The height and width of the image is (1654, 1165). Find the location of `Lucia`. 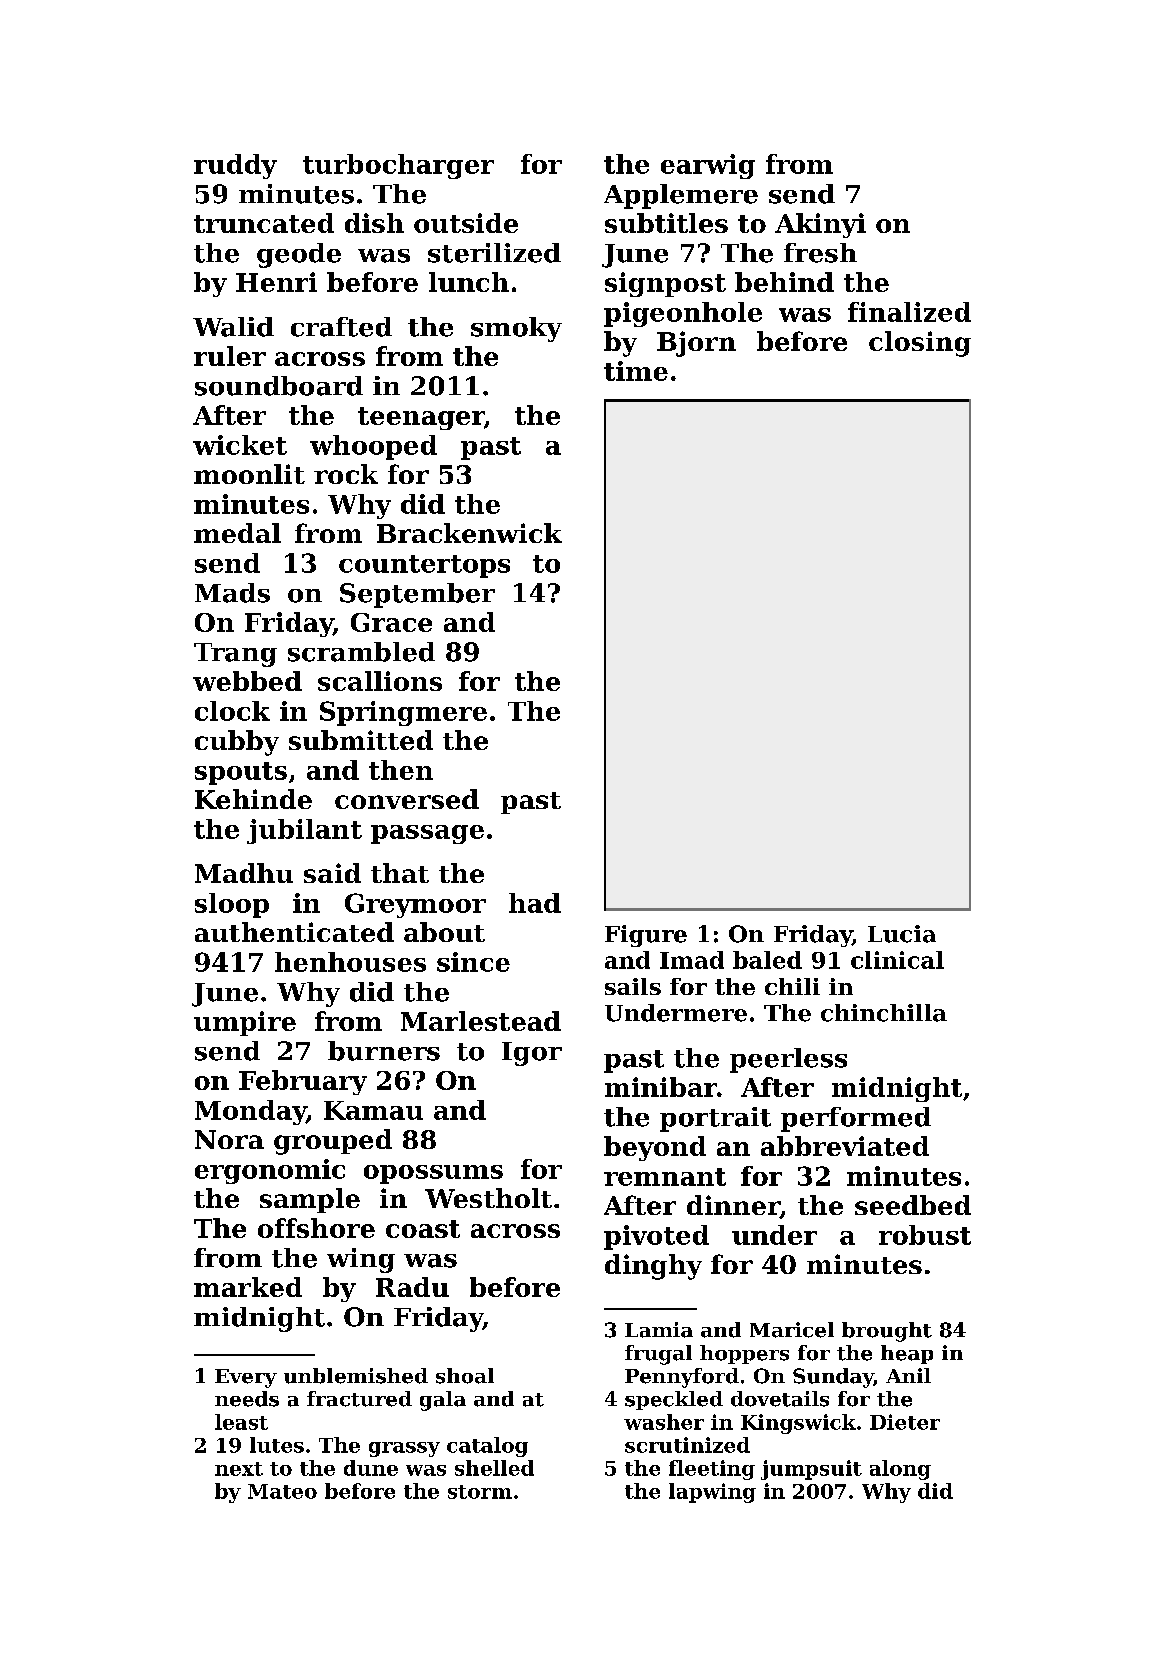

Lucia is located at coordinates (902, 934).
